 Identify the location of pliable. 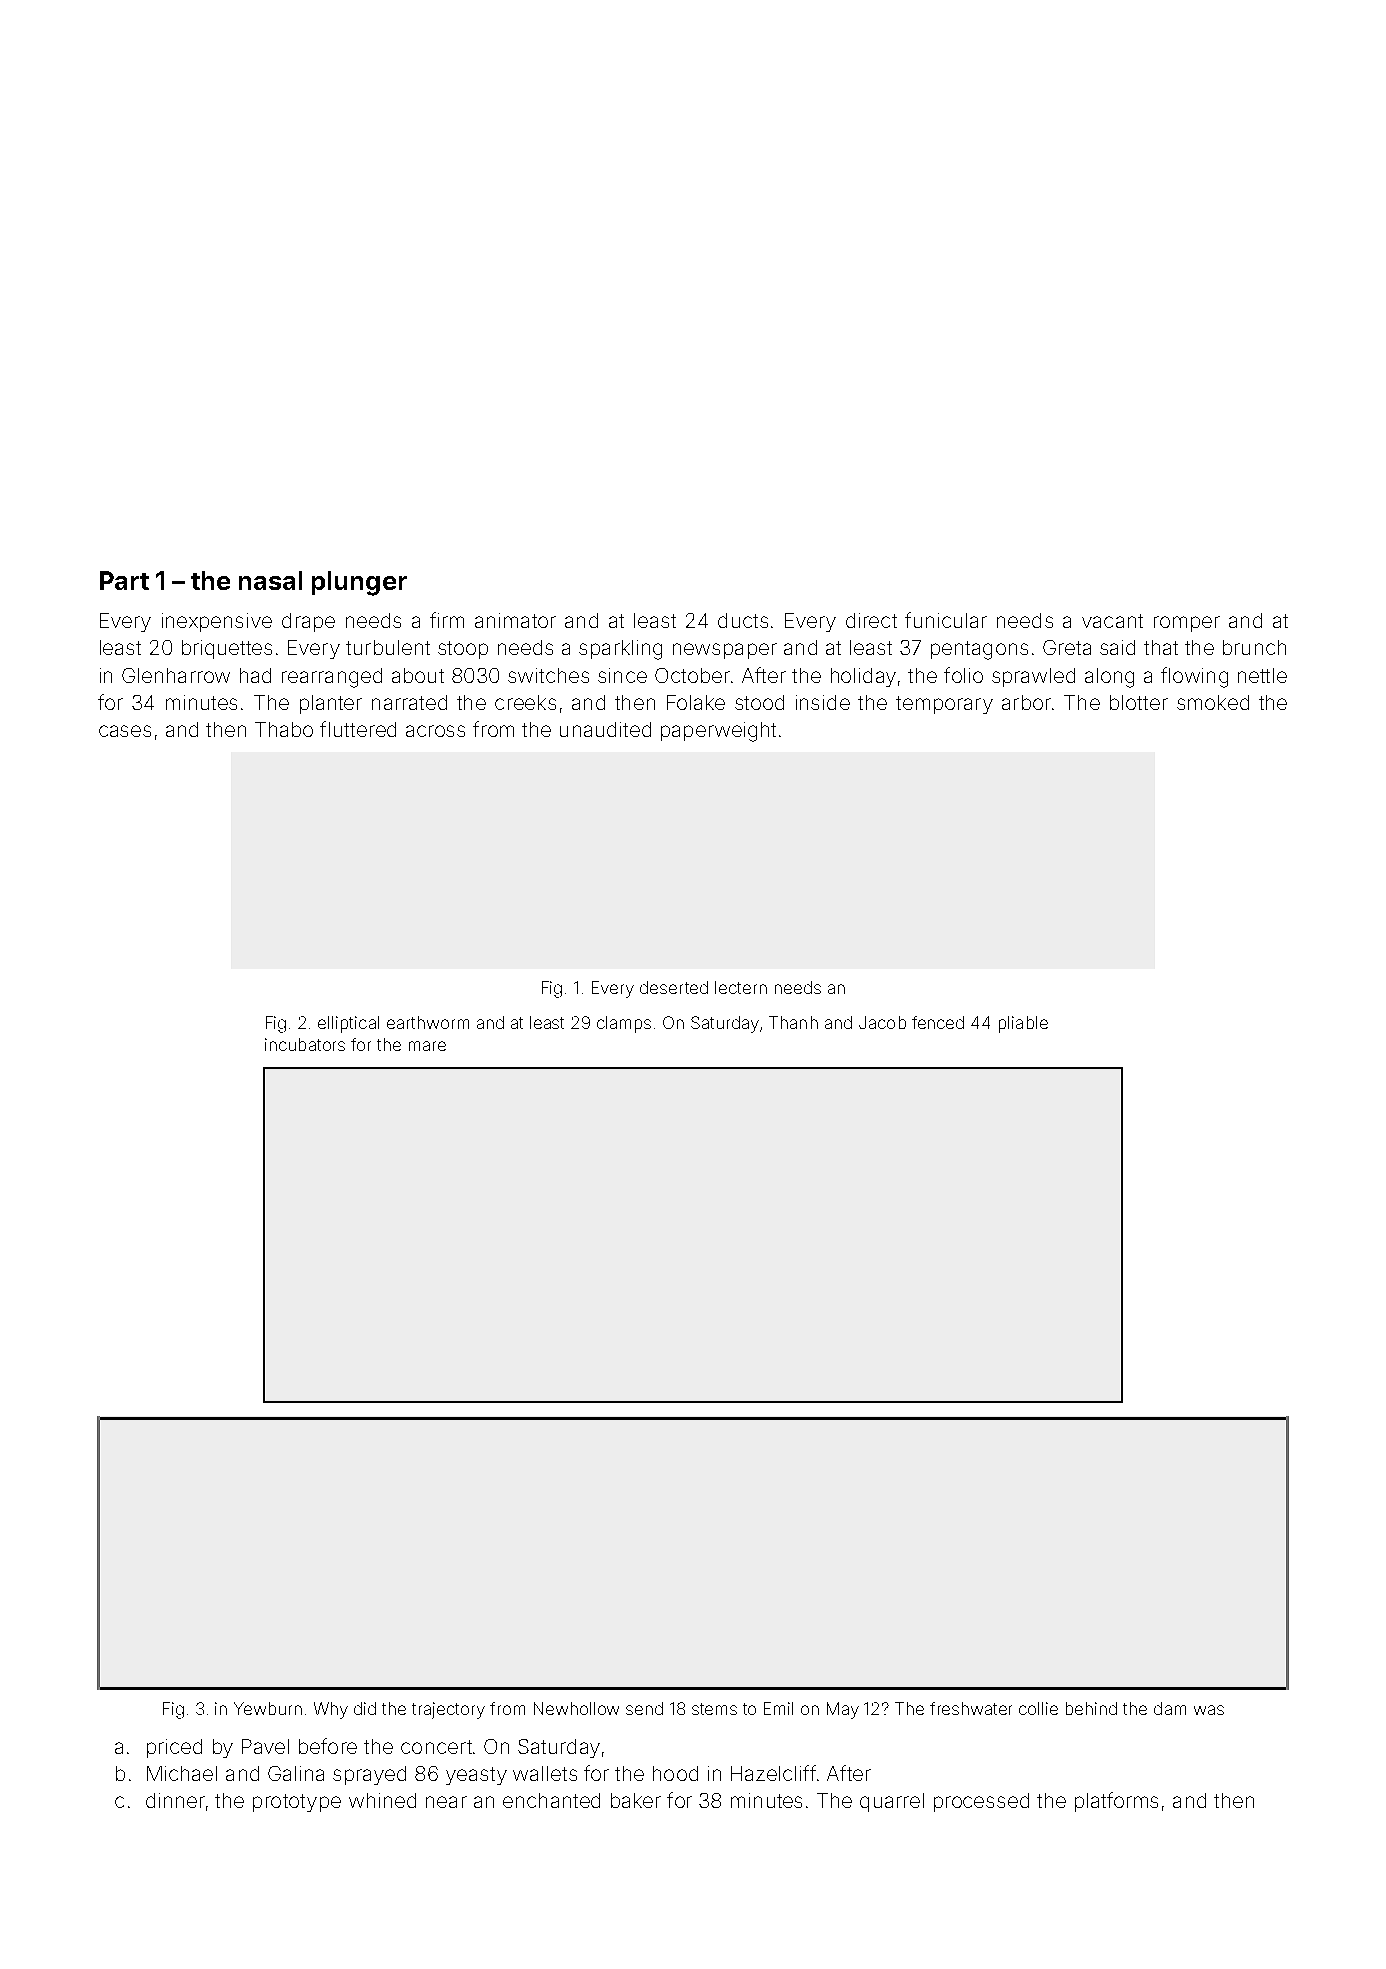
(1023, 1024).
